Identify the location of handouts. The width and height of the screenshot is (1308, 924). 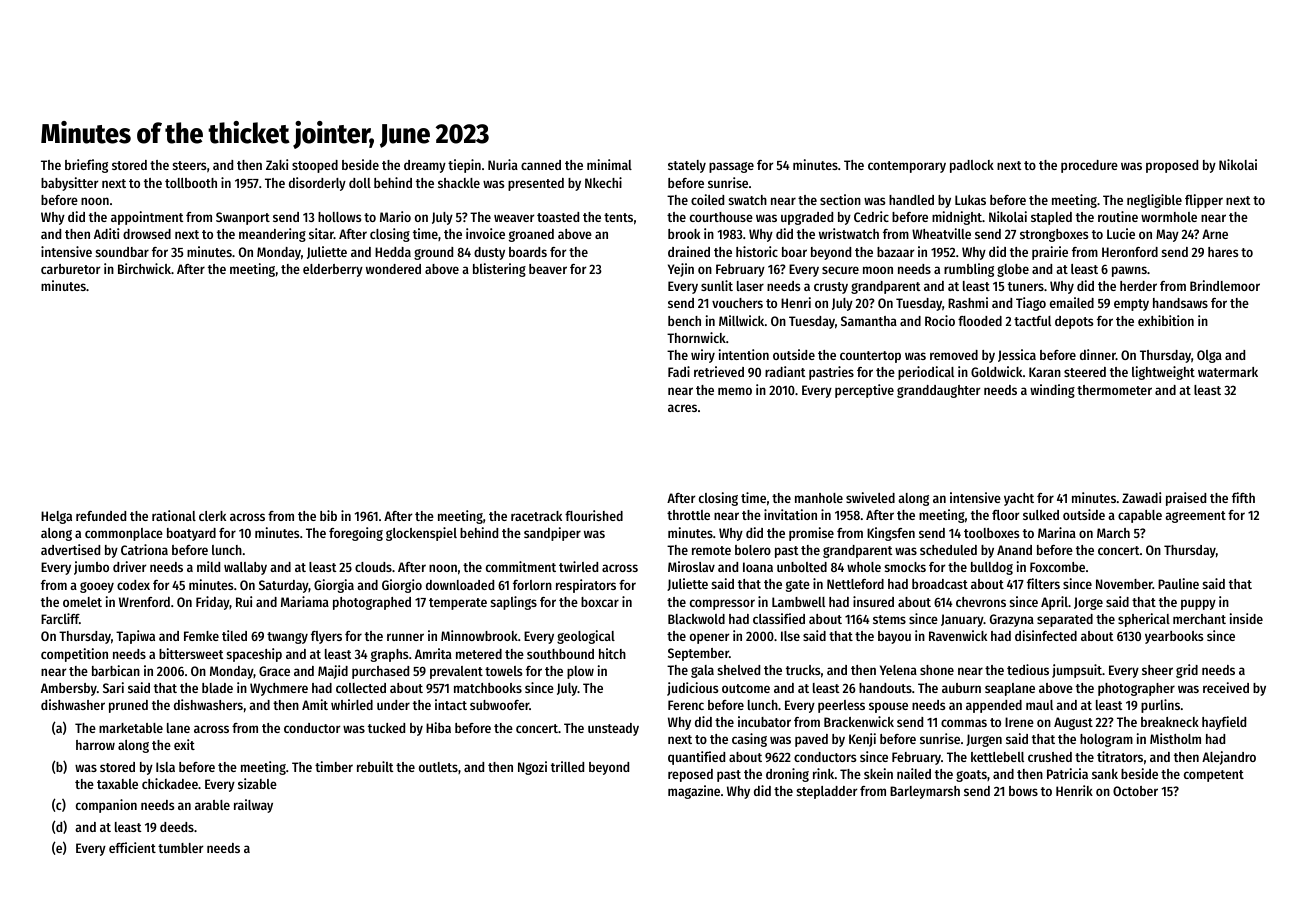
(885, 688).
